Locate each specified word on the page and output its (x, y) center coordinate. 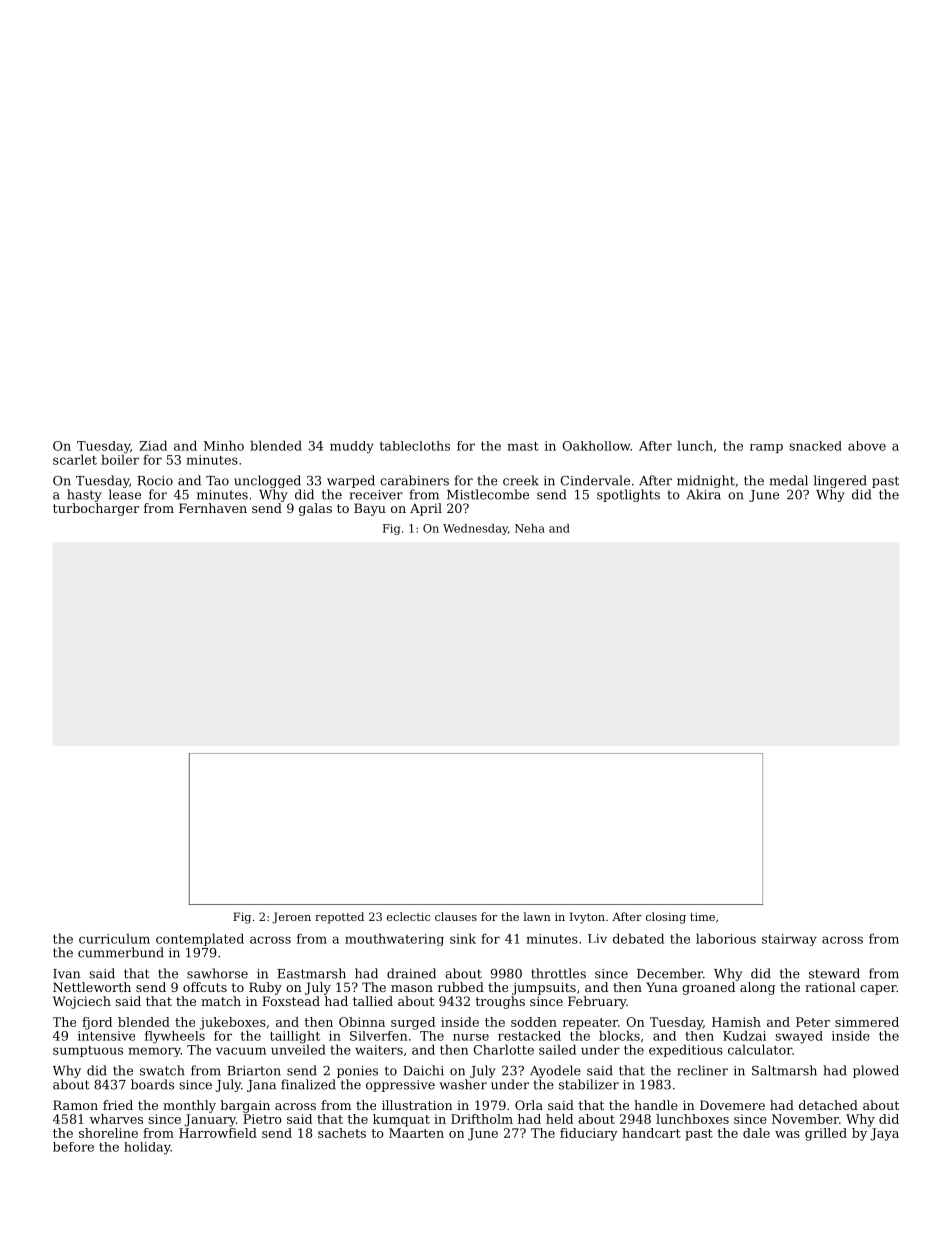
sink (463, 938)
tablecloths (415, 446)
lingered (840, 481)
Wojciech (82, 1002)
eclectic (408, 916)
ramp (766, 448)
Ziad (153, 445)
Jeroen (291, 918)
